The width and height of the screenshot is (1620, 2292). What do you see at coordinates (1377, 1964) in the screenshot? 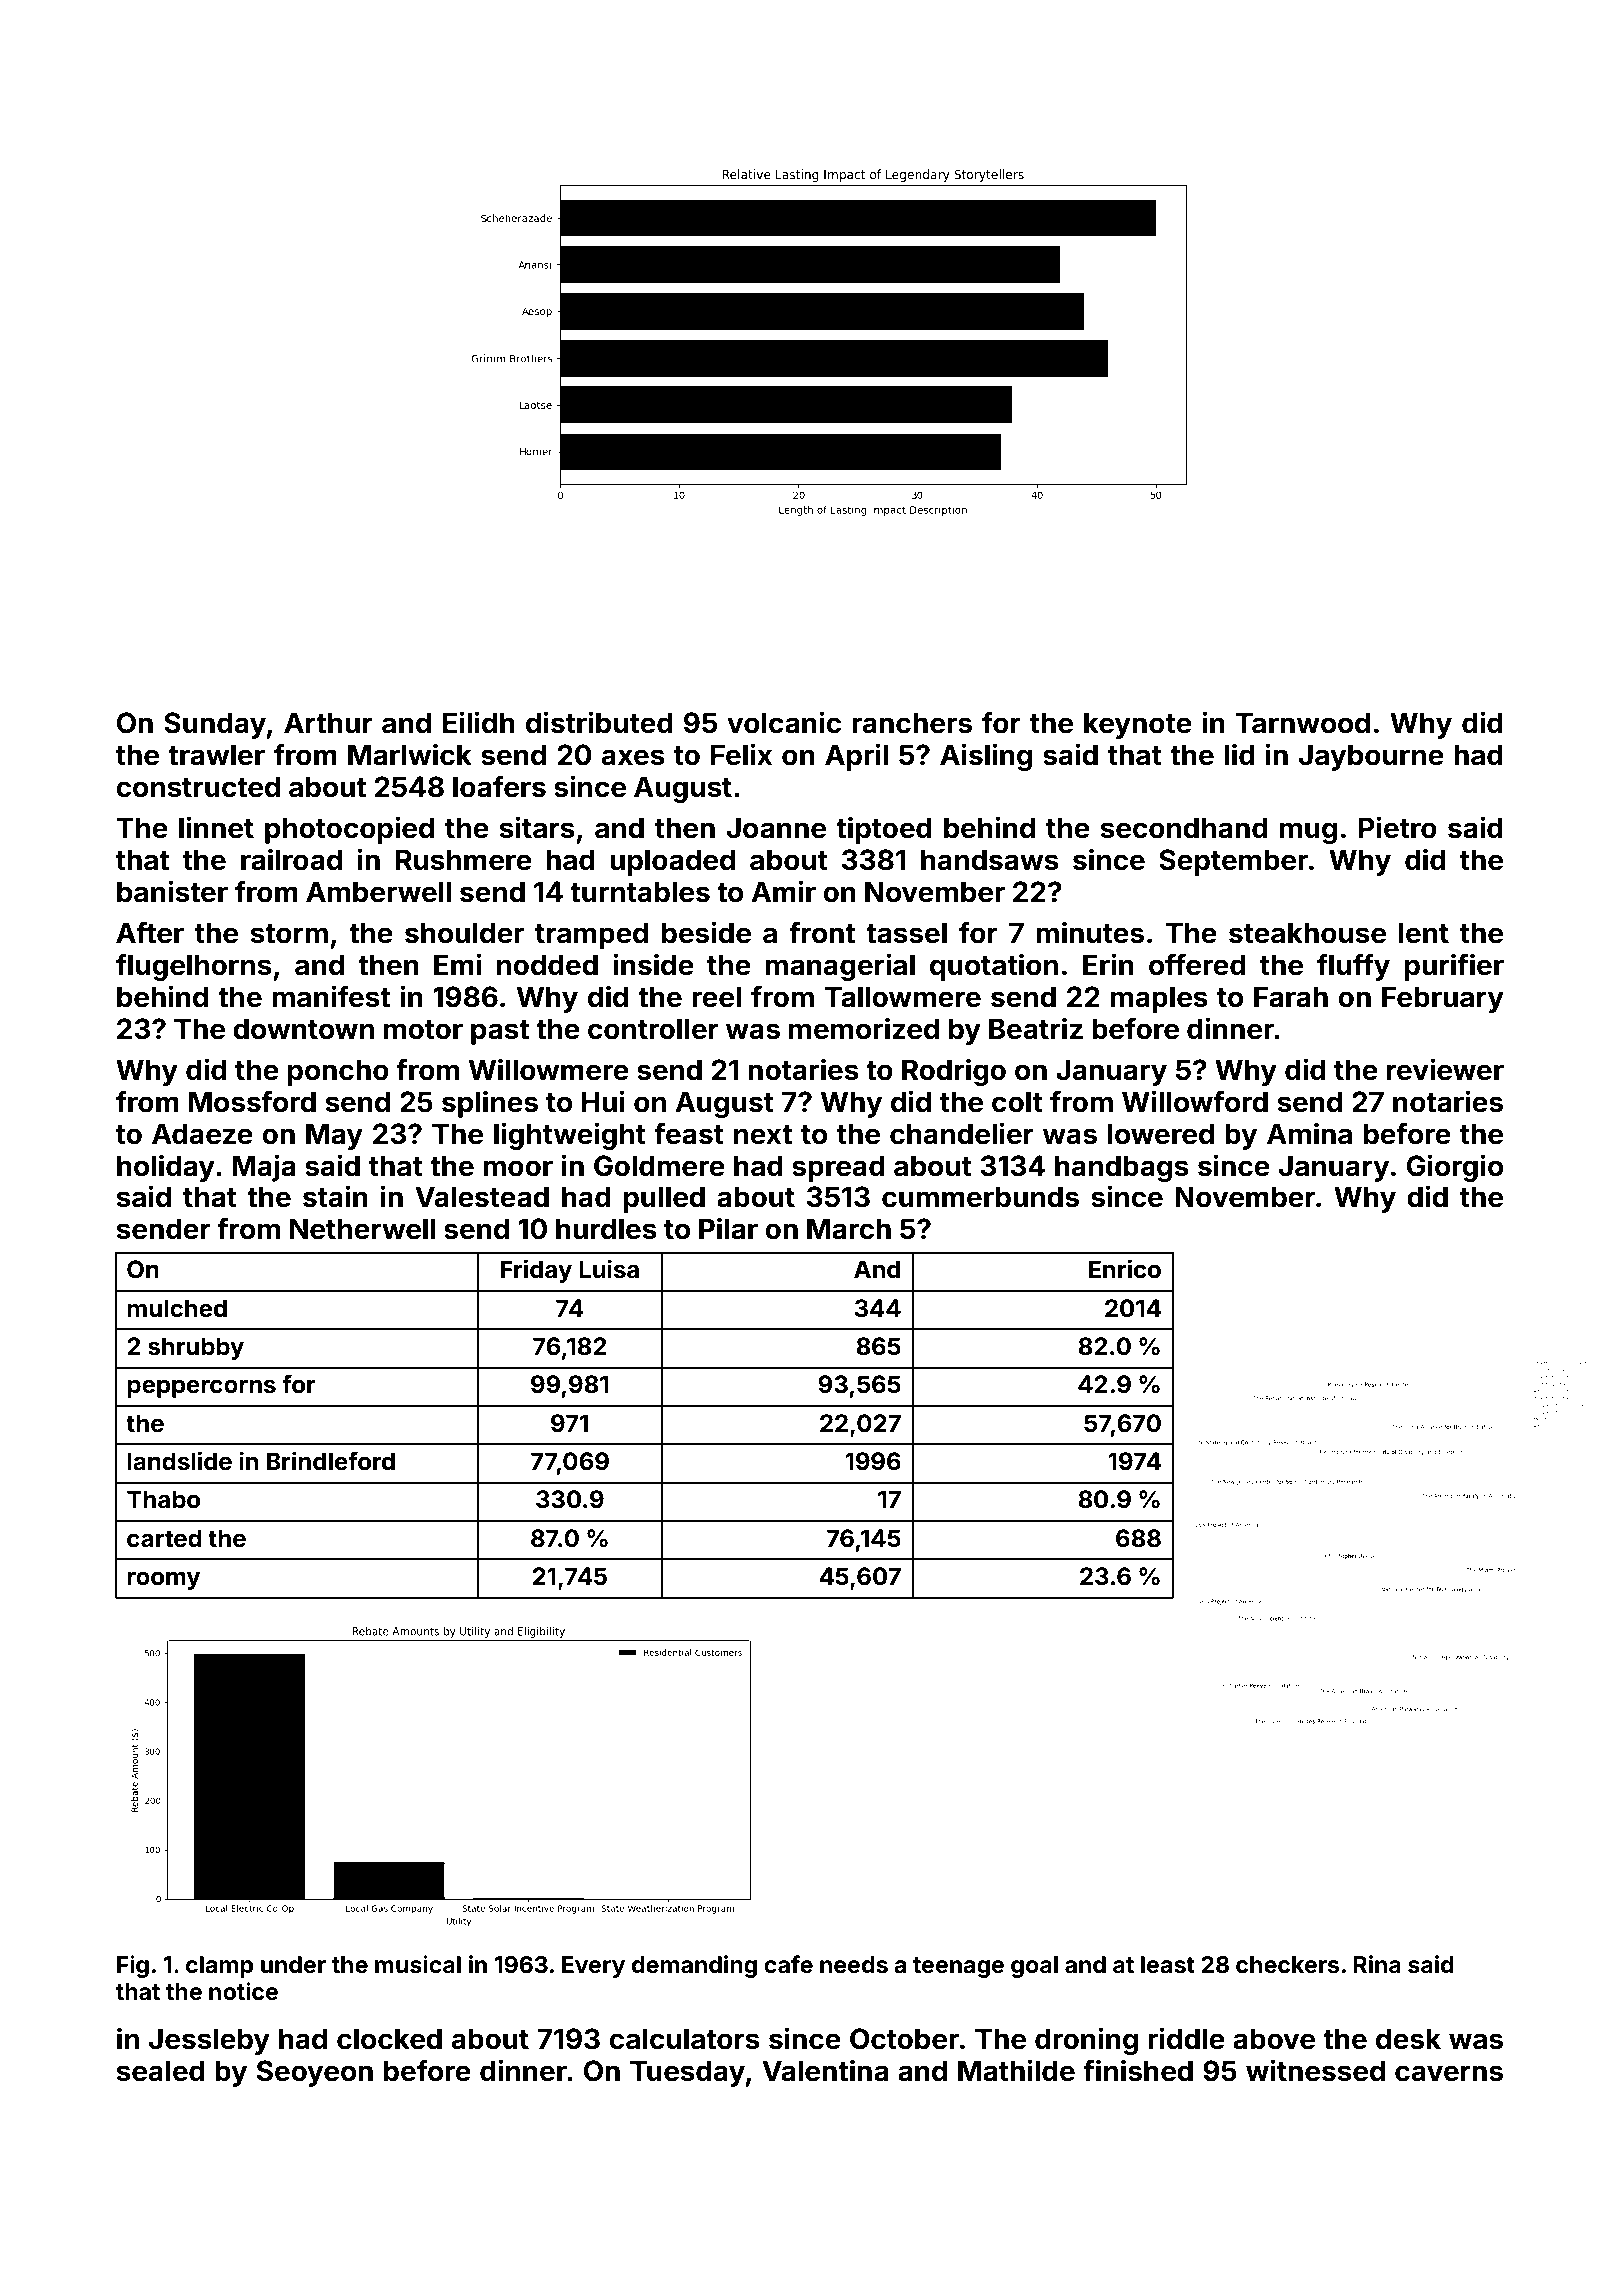
I see `Rina` at bounding box center [1377, 1964].
